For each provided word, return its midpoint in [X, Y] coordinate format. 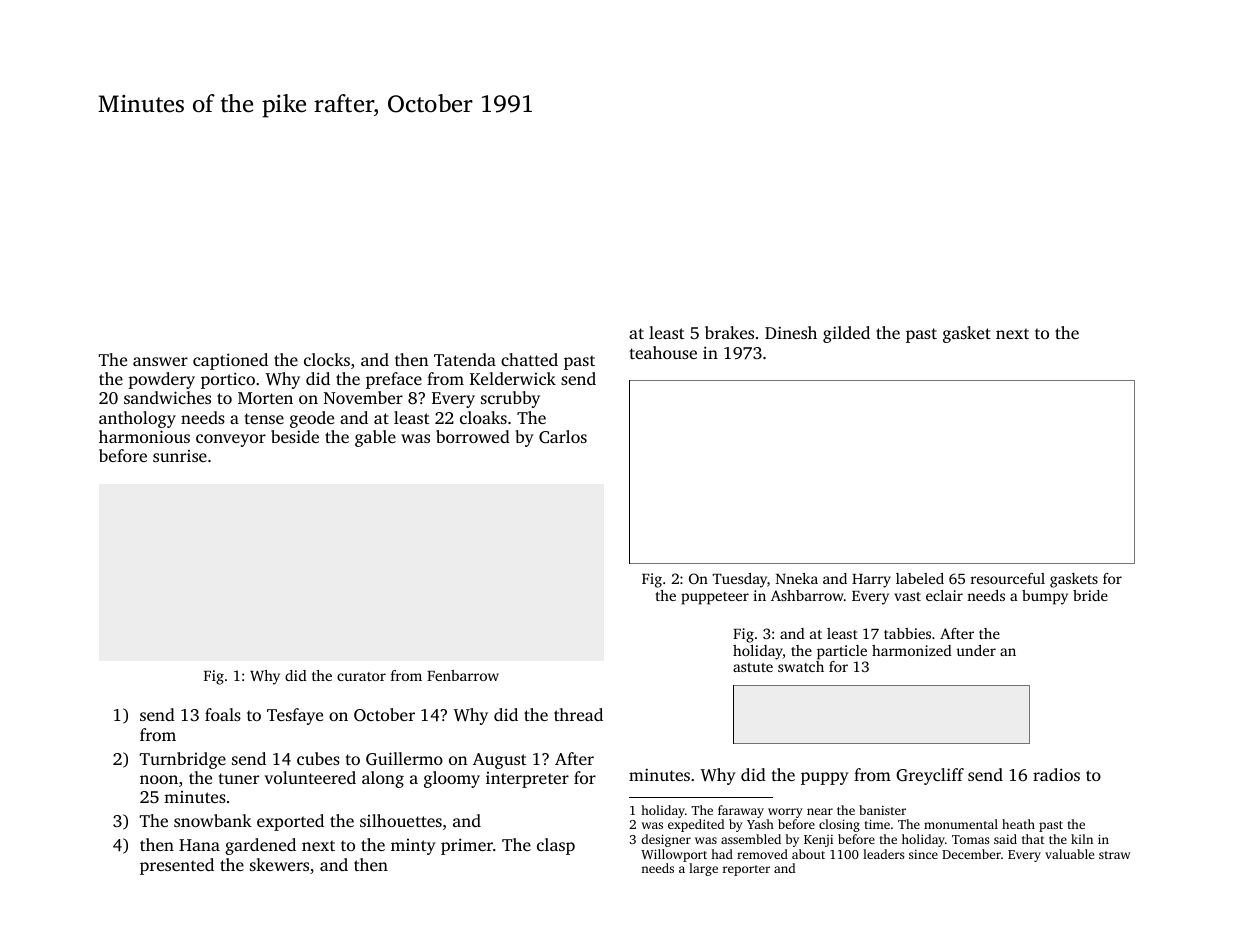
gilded [846, 334]
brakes [729, 332]
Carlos [563, 437]
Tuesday [739, 580]
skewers [279, 864]
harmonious [144, 436]
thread [578, 714]
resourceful [1008, 578]
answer [160, 361]
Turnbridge [183, 760]
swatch [801, 666]
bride [1090, 595]
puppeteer [715, 598]
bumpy [1045, 597]
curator [361, 676]
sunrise [180, 456]
